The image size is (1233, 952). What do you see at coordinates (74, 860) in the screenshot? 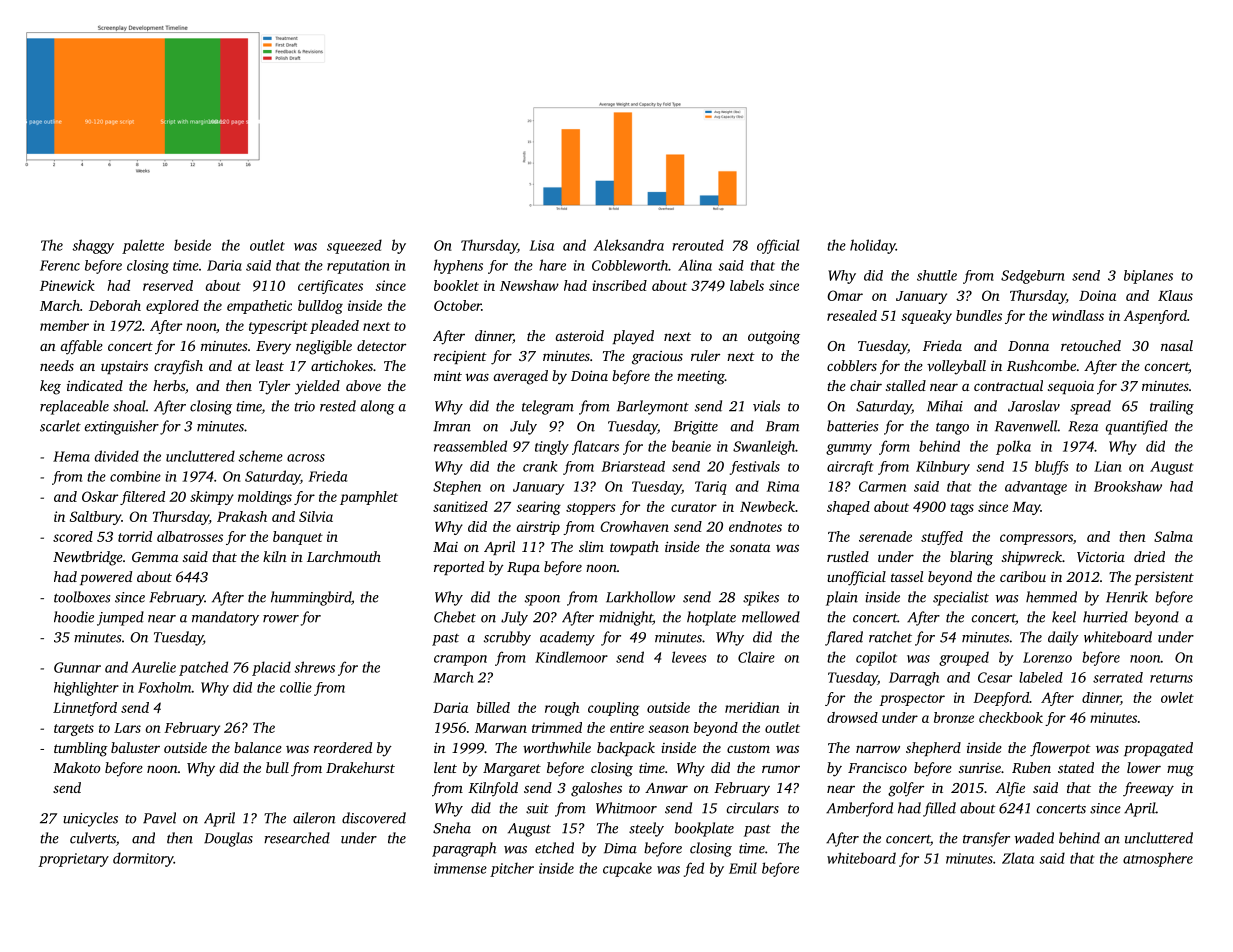
I see `proprietary` at bounding box center [74, 860].
